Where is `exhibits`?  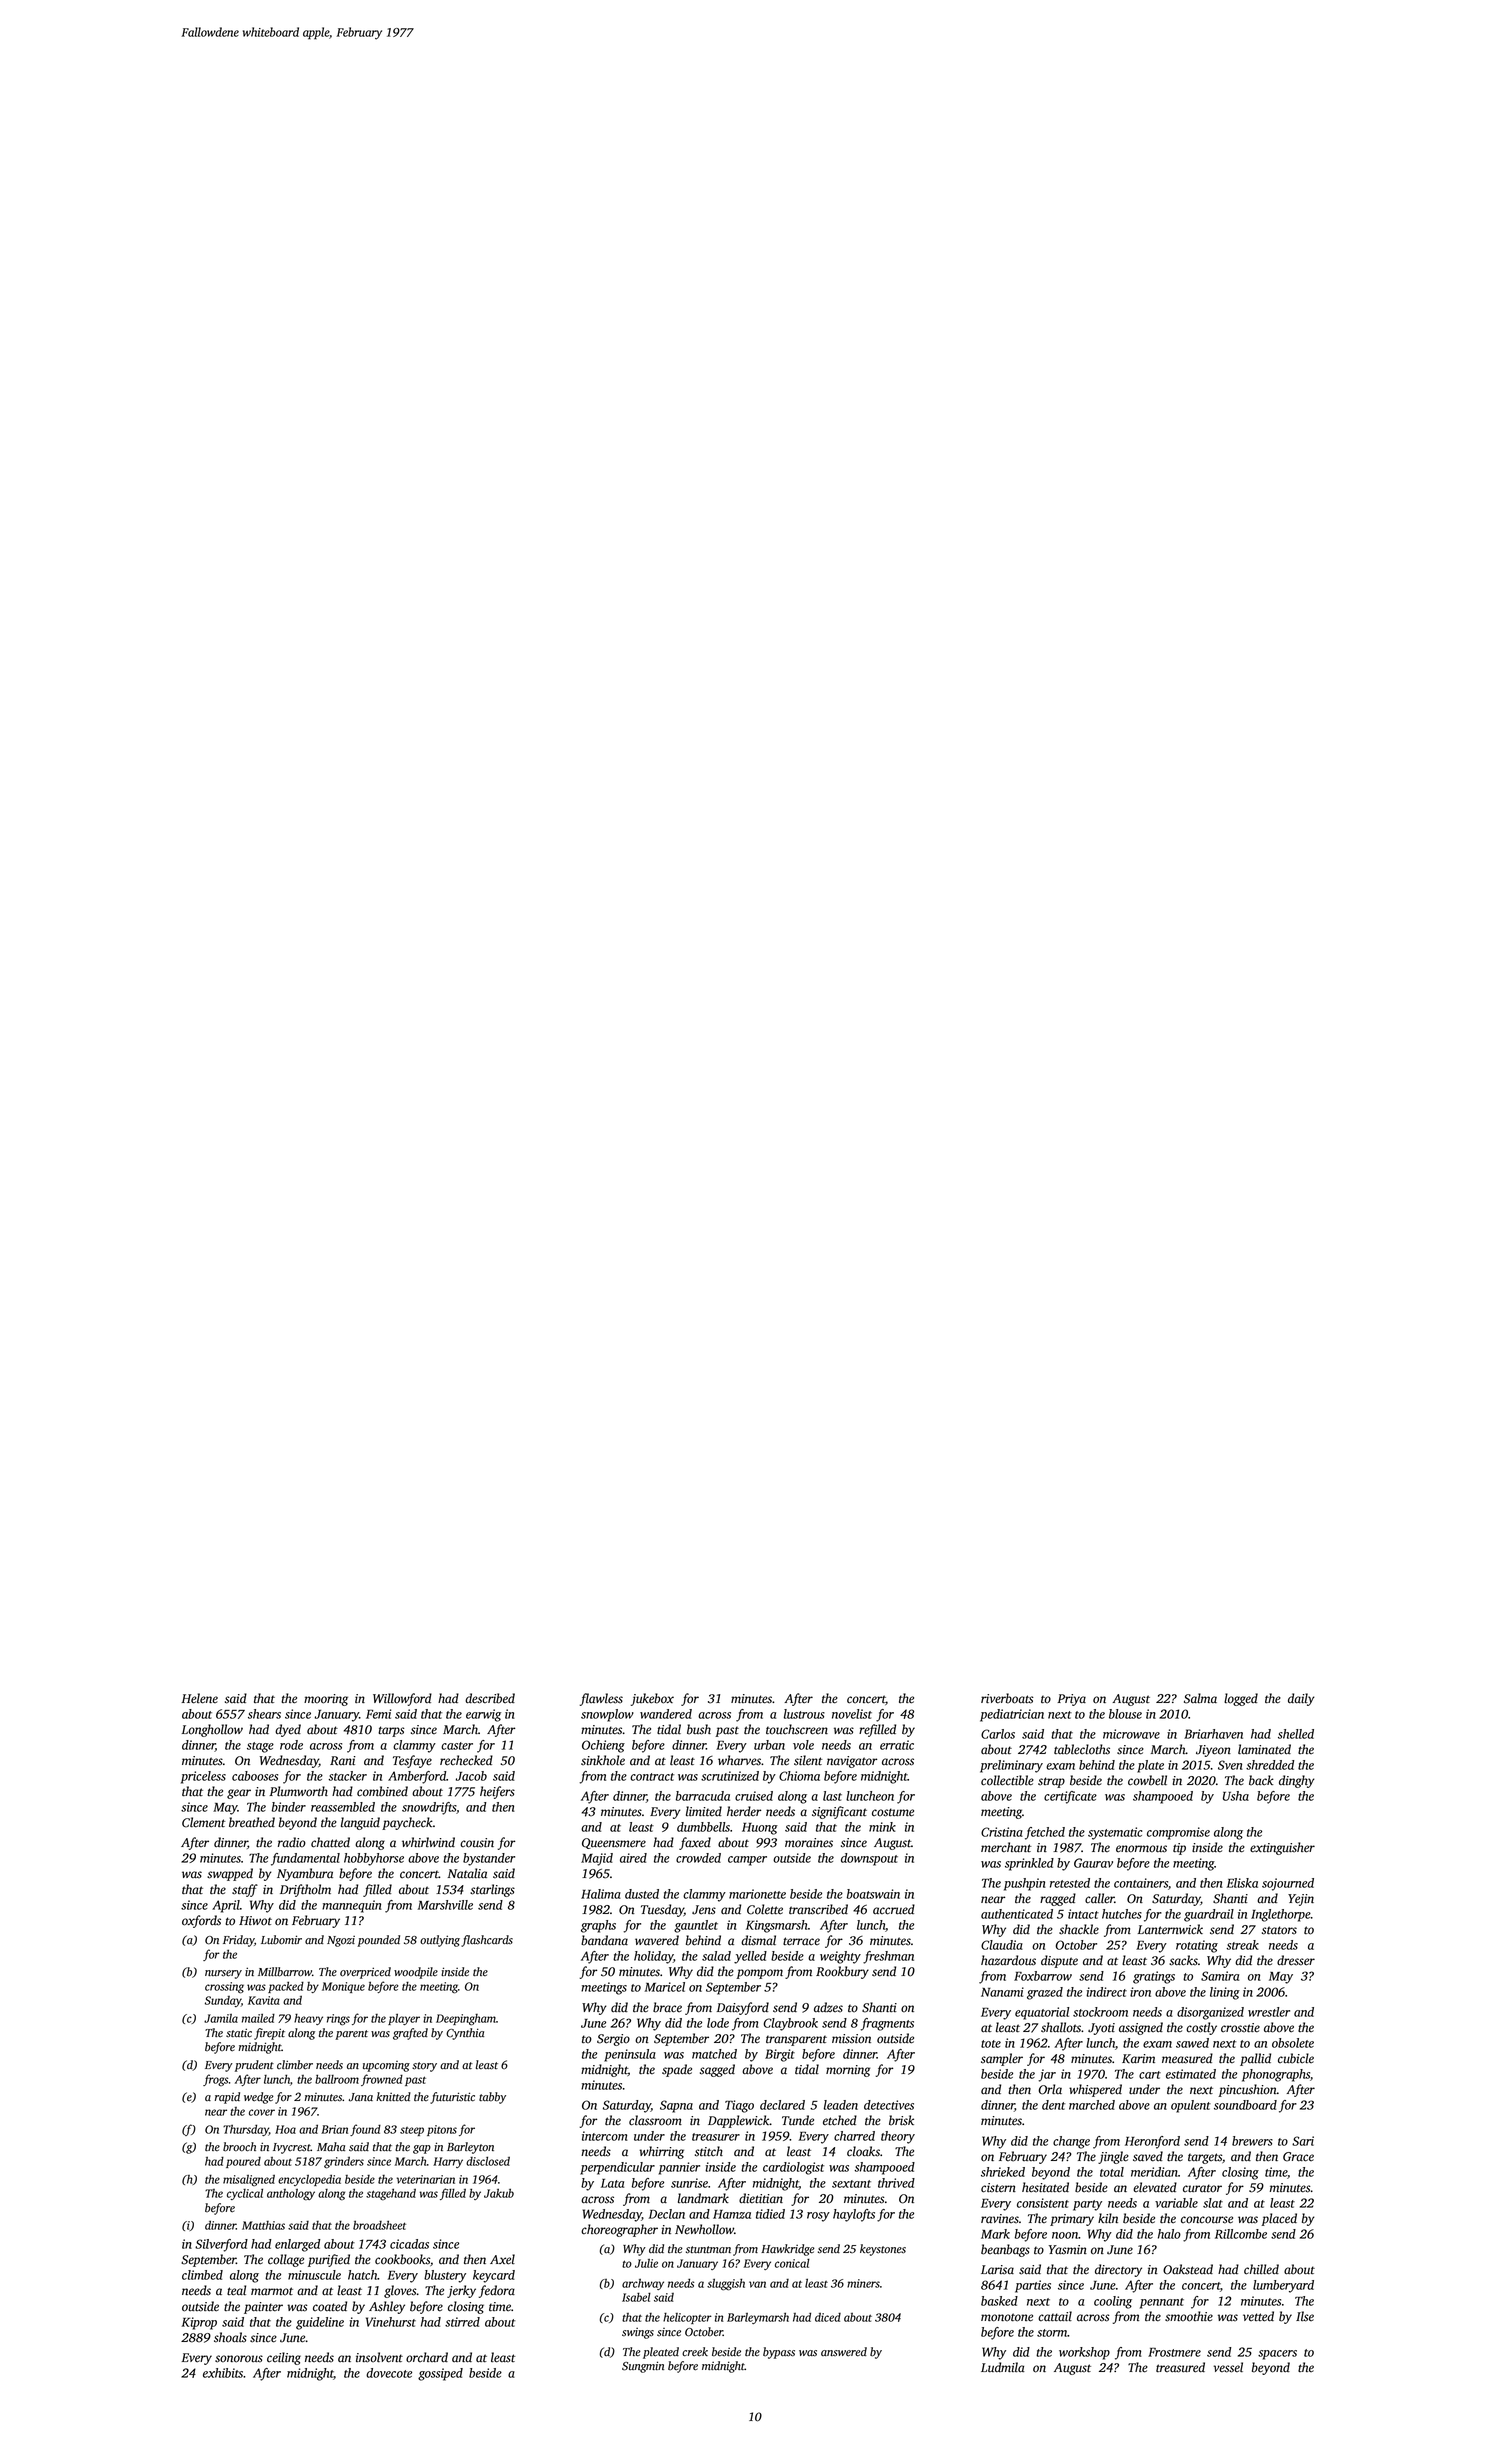 exhibits is located at coordinates (223, 2373).
